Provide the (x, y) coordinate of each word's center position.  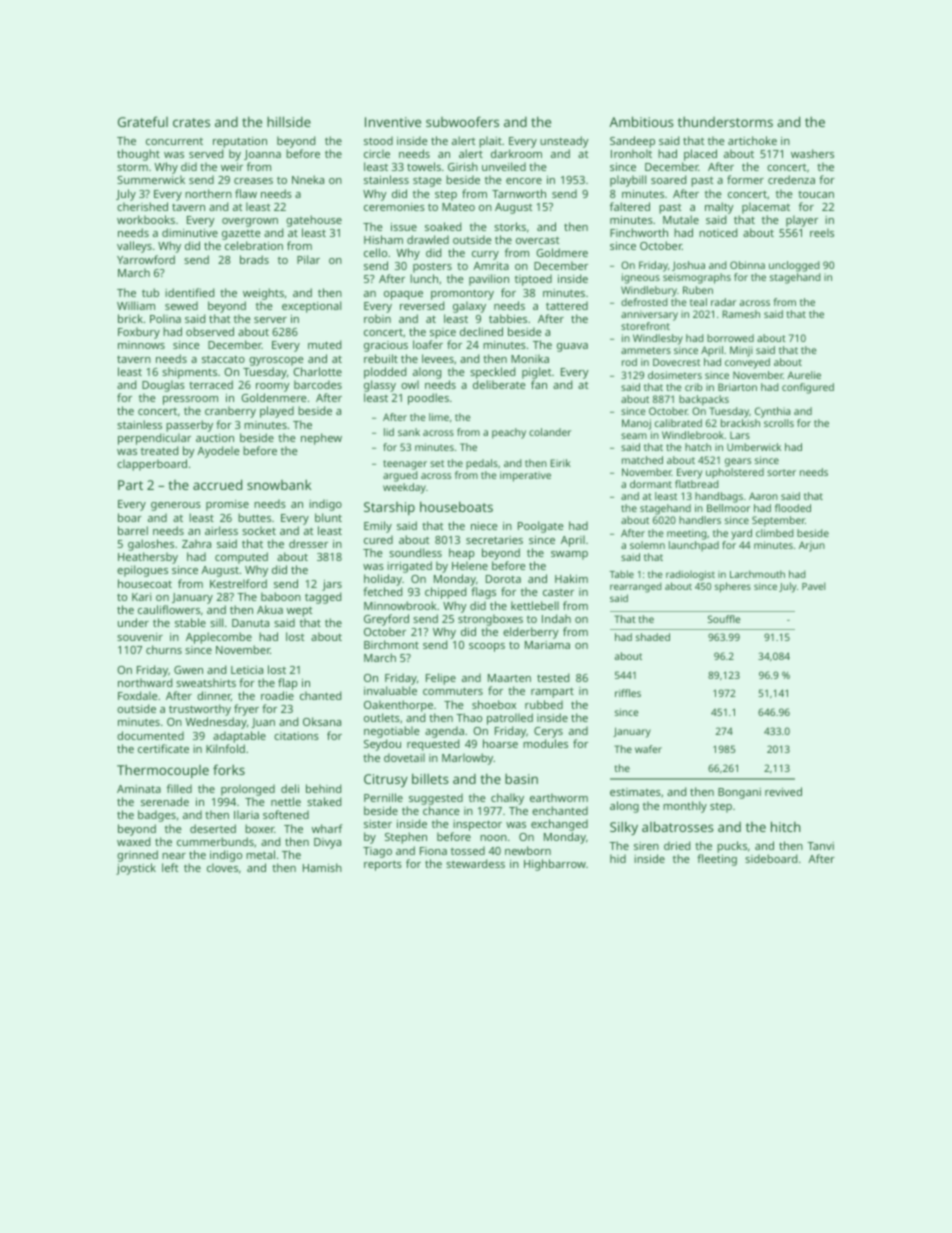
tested (553, 677)
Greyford (386, 620)
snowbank (279, 485)
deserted (213, 828)
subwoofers (462, 121)
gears (738, 462)
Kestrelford (238, 583)
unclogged (794, 266)
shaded (653, 637)
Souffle (724, 619)
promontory (462, 294)
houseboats (456, 506)
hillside (289, 121)
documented (150, 735)
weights (263, 294)
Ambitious (641, 121)
